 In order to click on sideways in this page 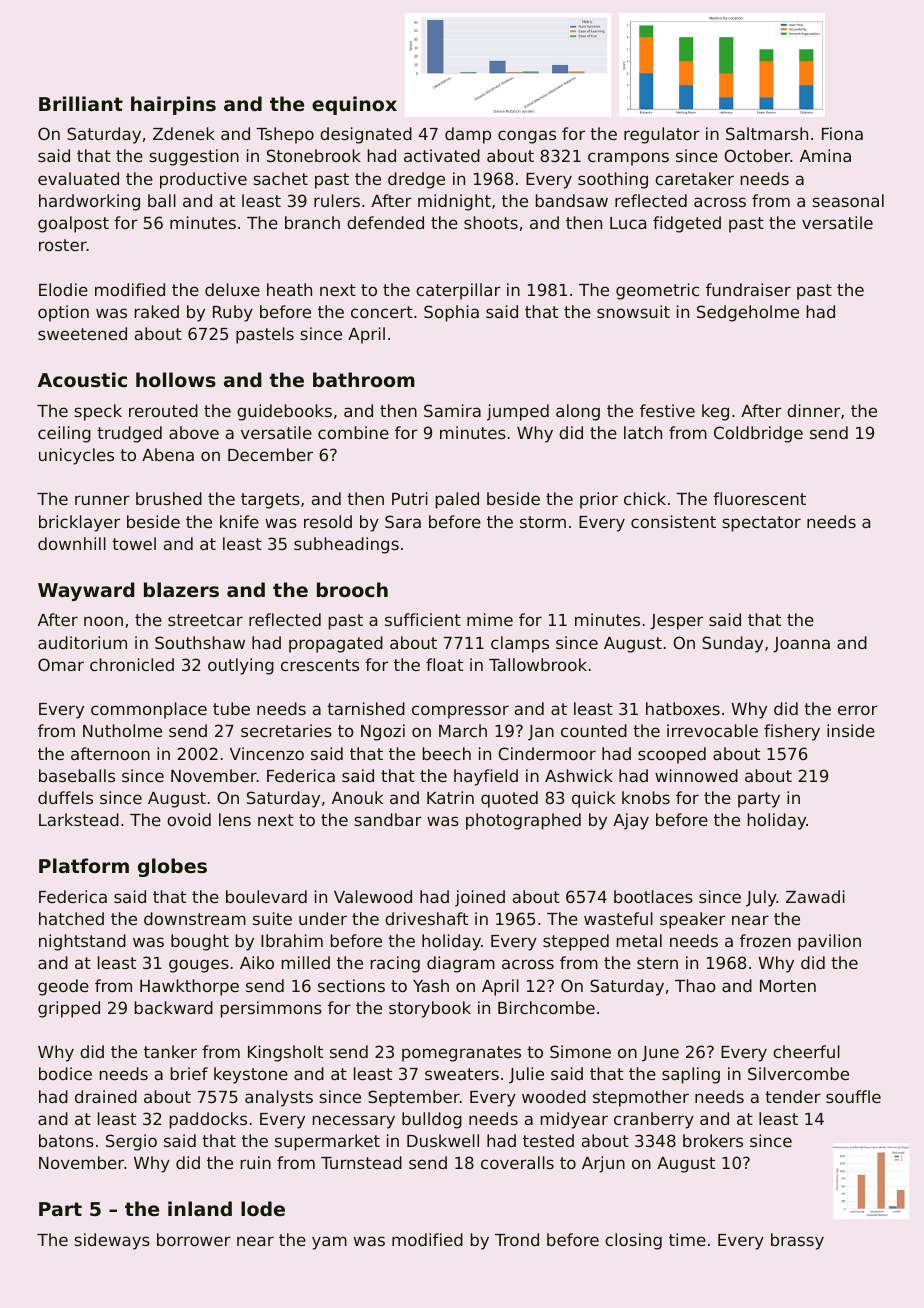, I will do `click(112, 1241)`.
